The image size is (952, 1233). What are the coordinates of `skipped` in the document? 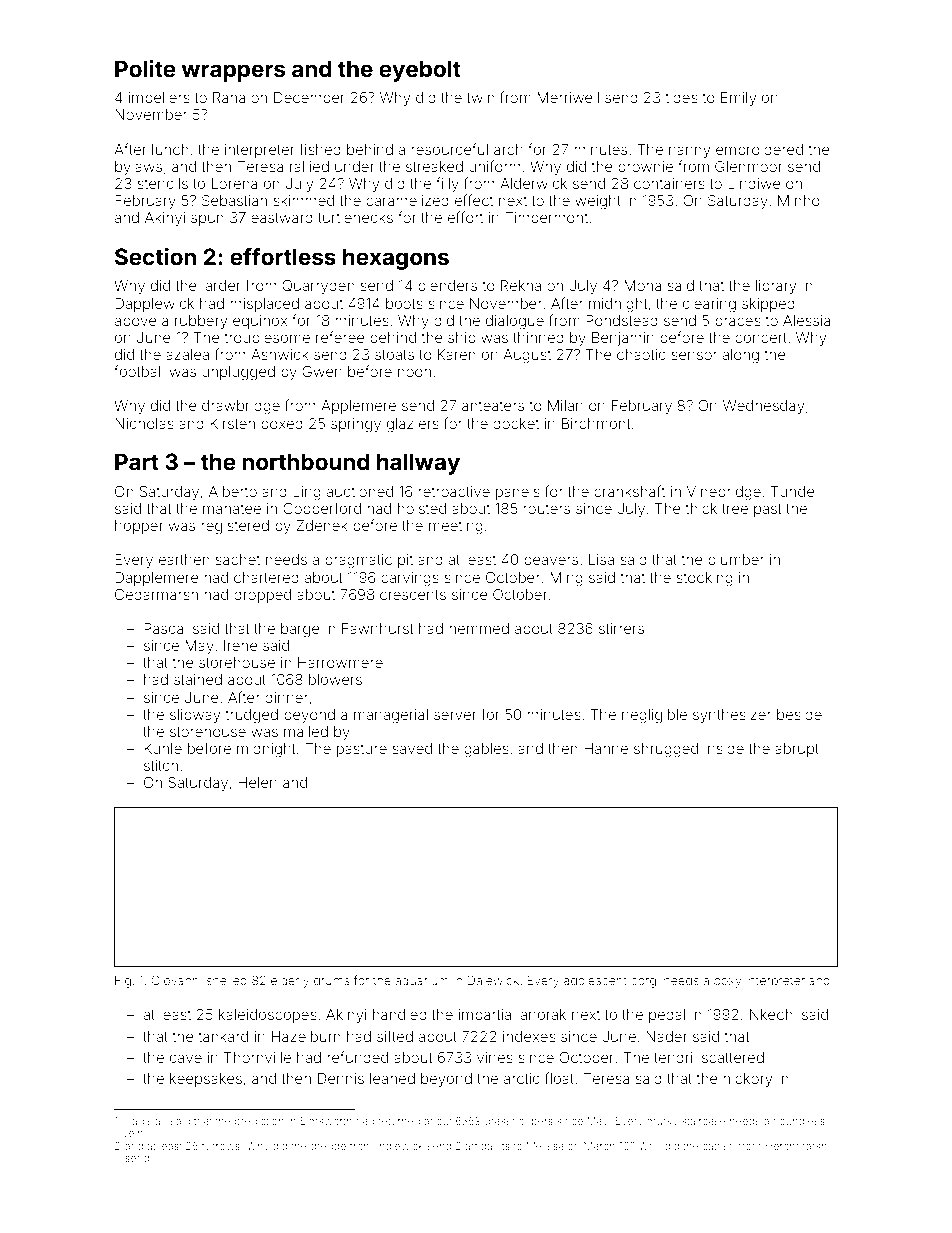 It's located at (768, 305).
